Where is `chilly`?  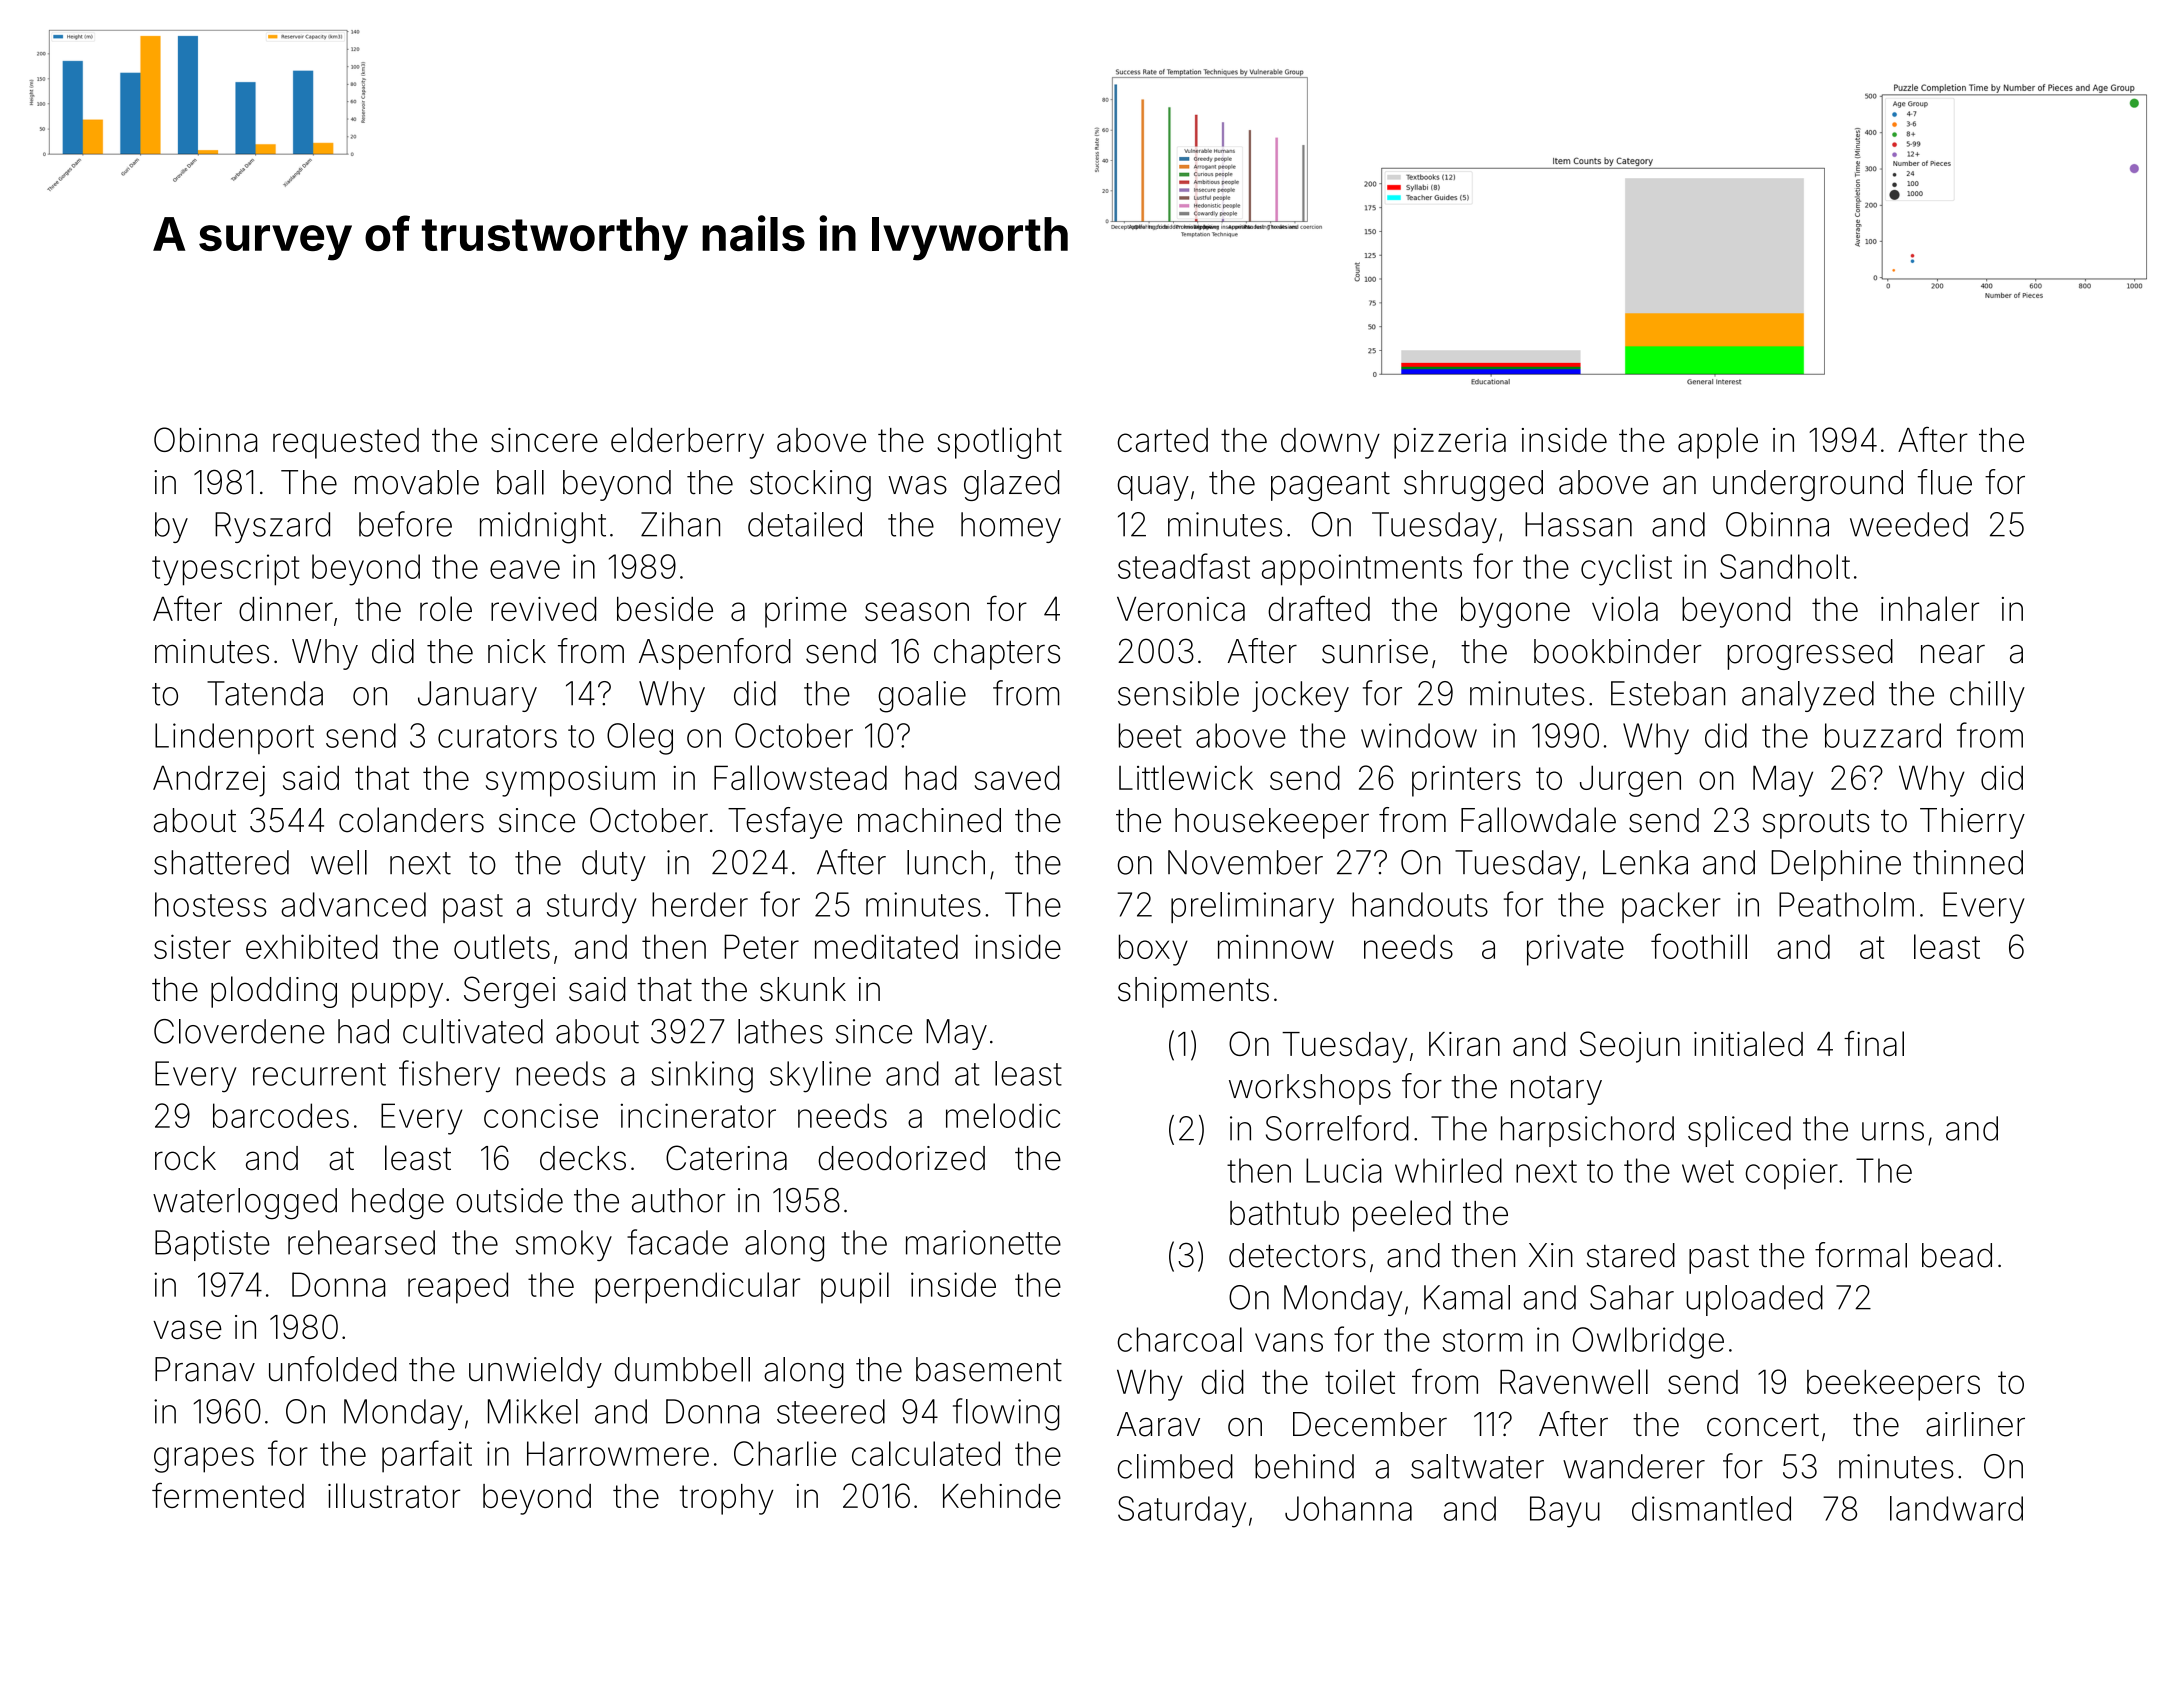
chilly is located at coordinates (1987, 696).
